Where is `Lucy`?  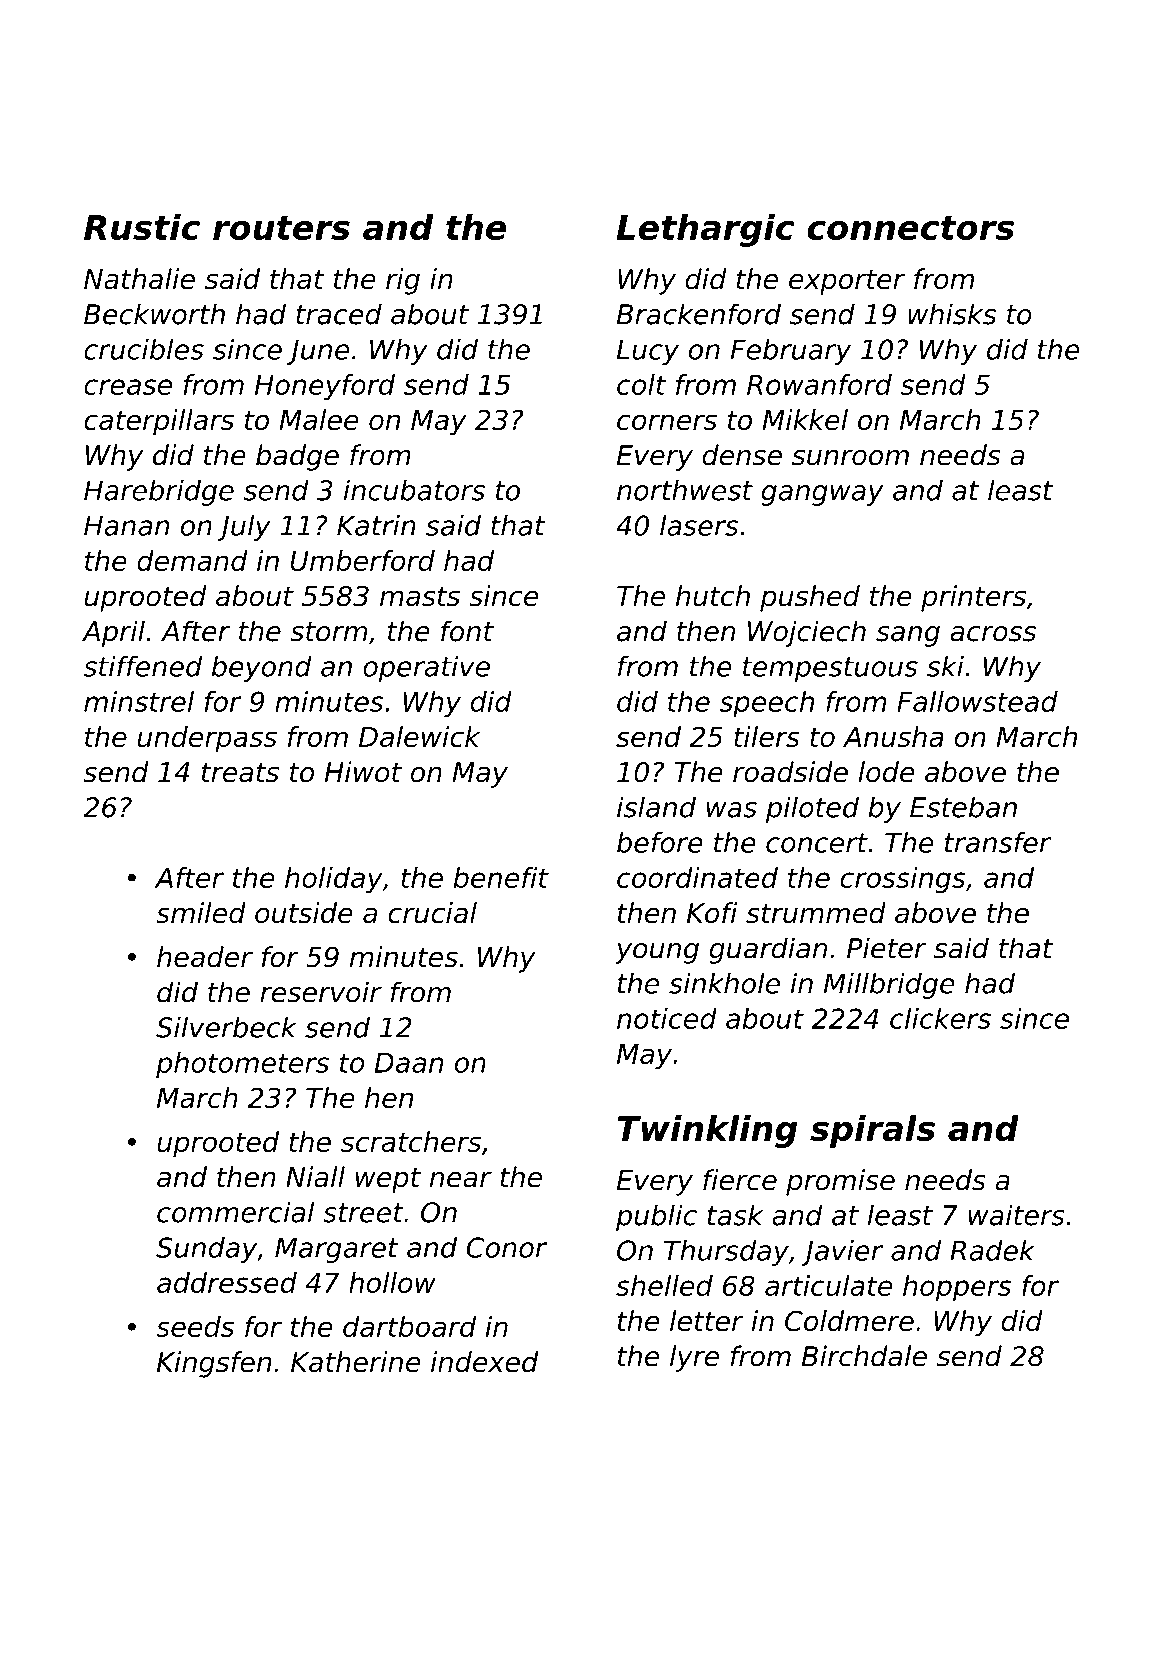
Lucy is located at coordinates (648, 352).
